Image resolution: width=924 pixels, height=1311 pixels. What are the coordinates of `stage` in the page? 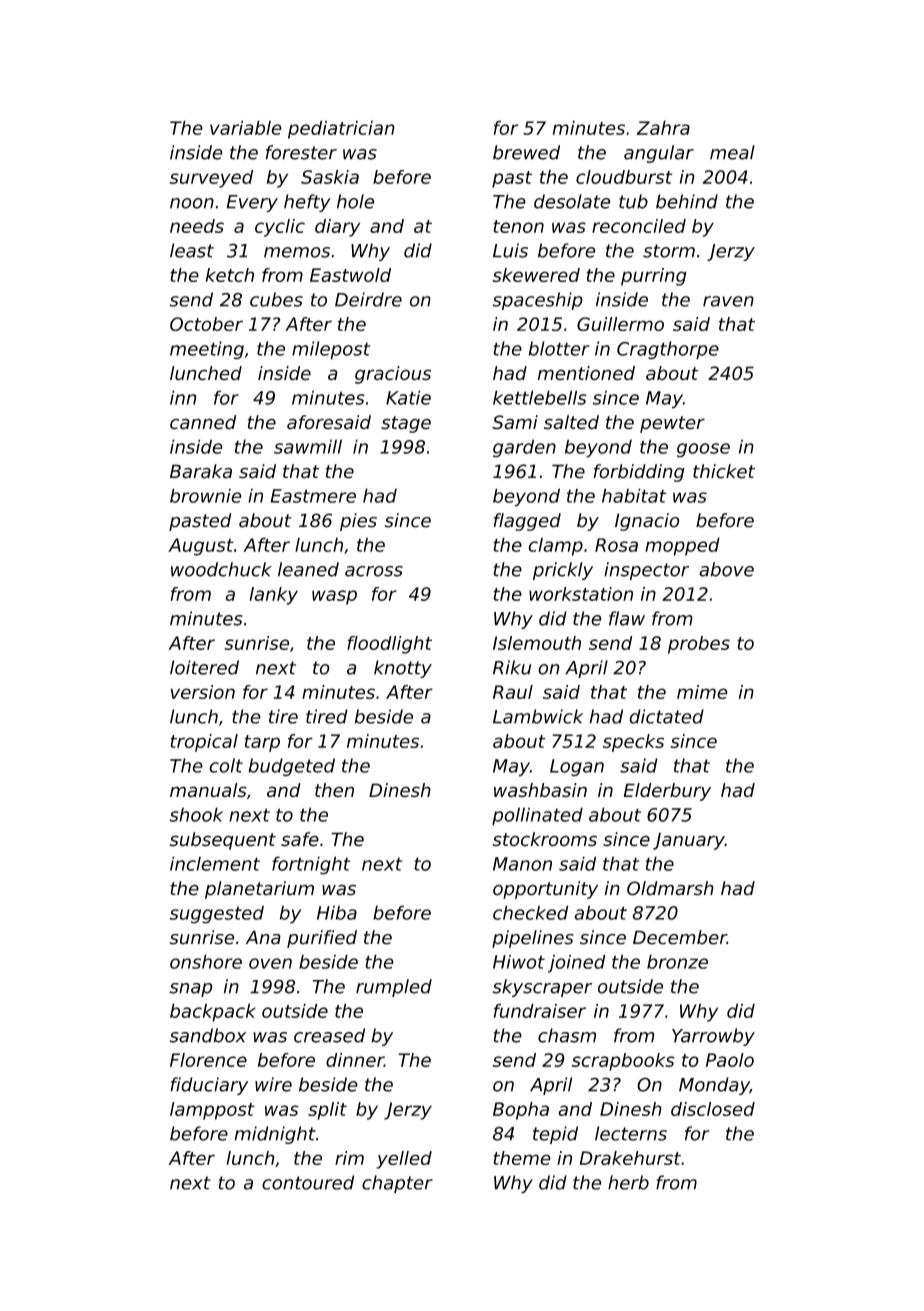 It's located at (406, 424).
